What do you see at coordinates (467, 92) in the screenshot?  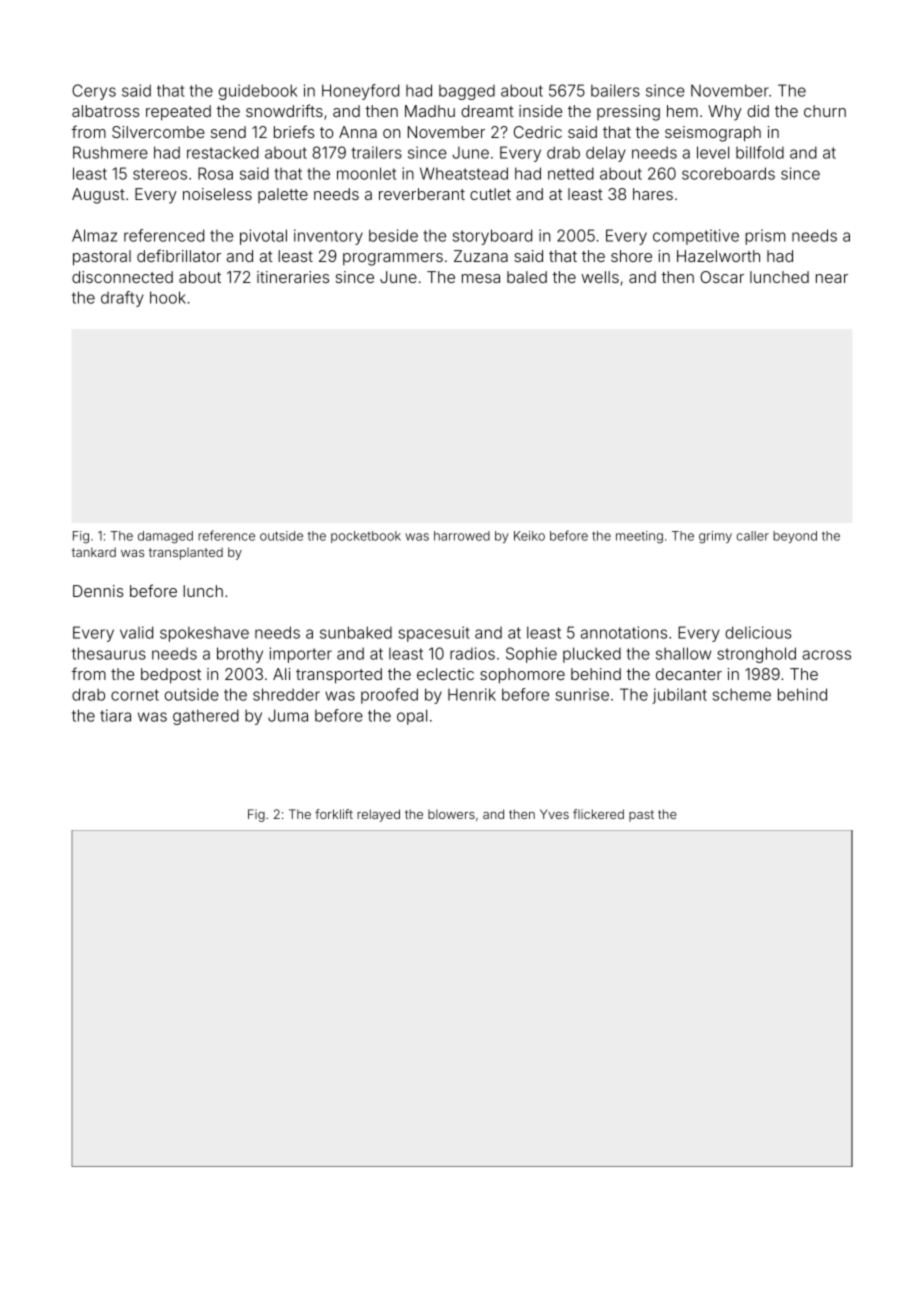 I see `bagged` at bounding box center [467, 92].
